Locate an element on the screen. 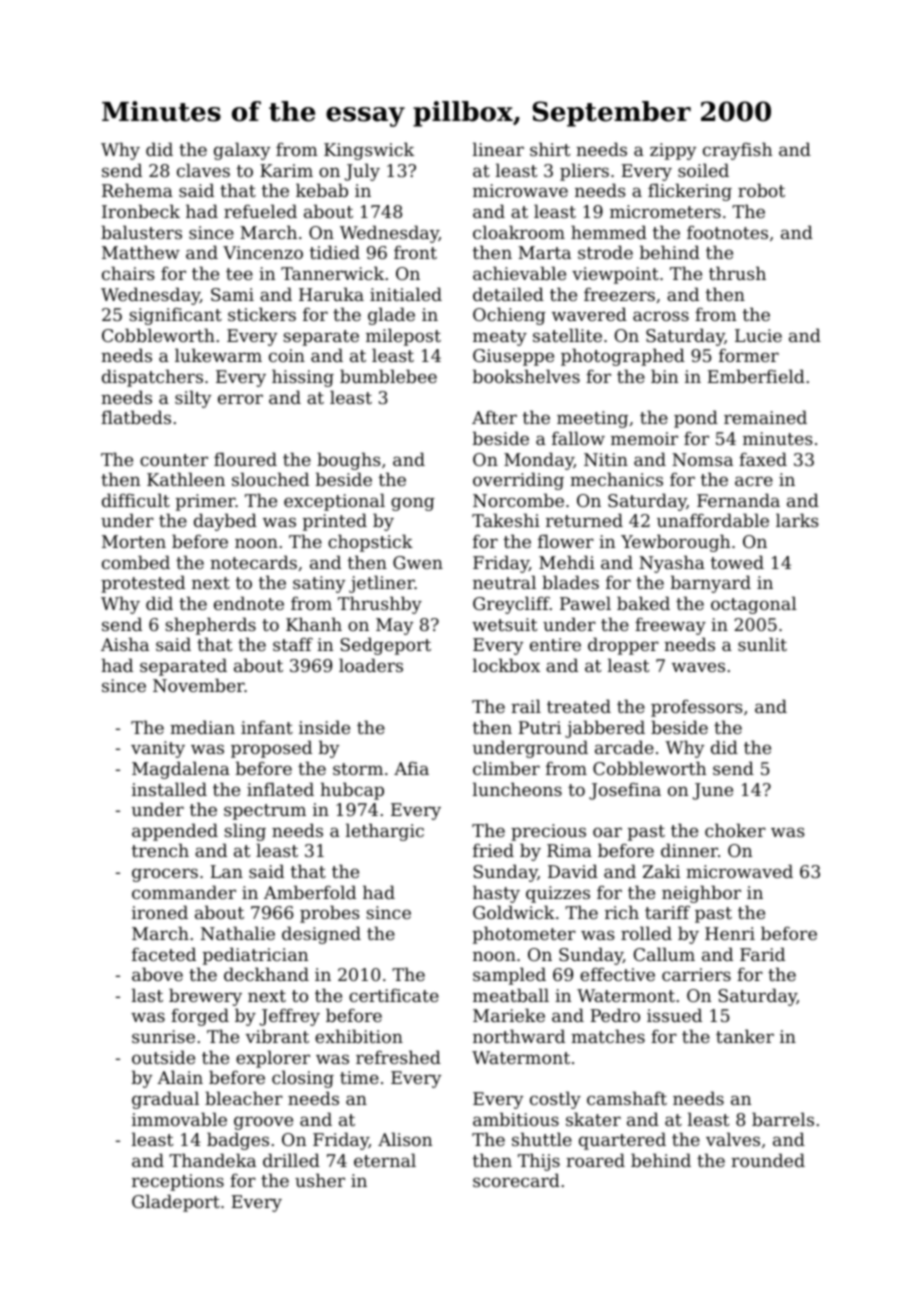 The image size is (924, 1308). returned is located at coordinates (584, 520).
